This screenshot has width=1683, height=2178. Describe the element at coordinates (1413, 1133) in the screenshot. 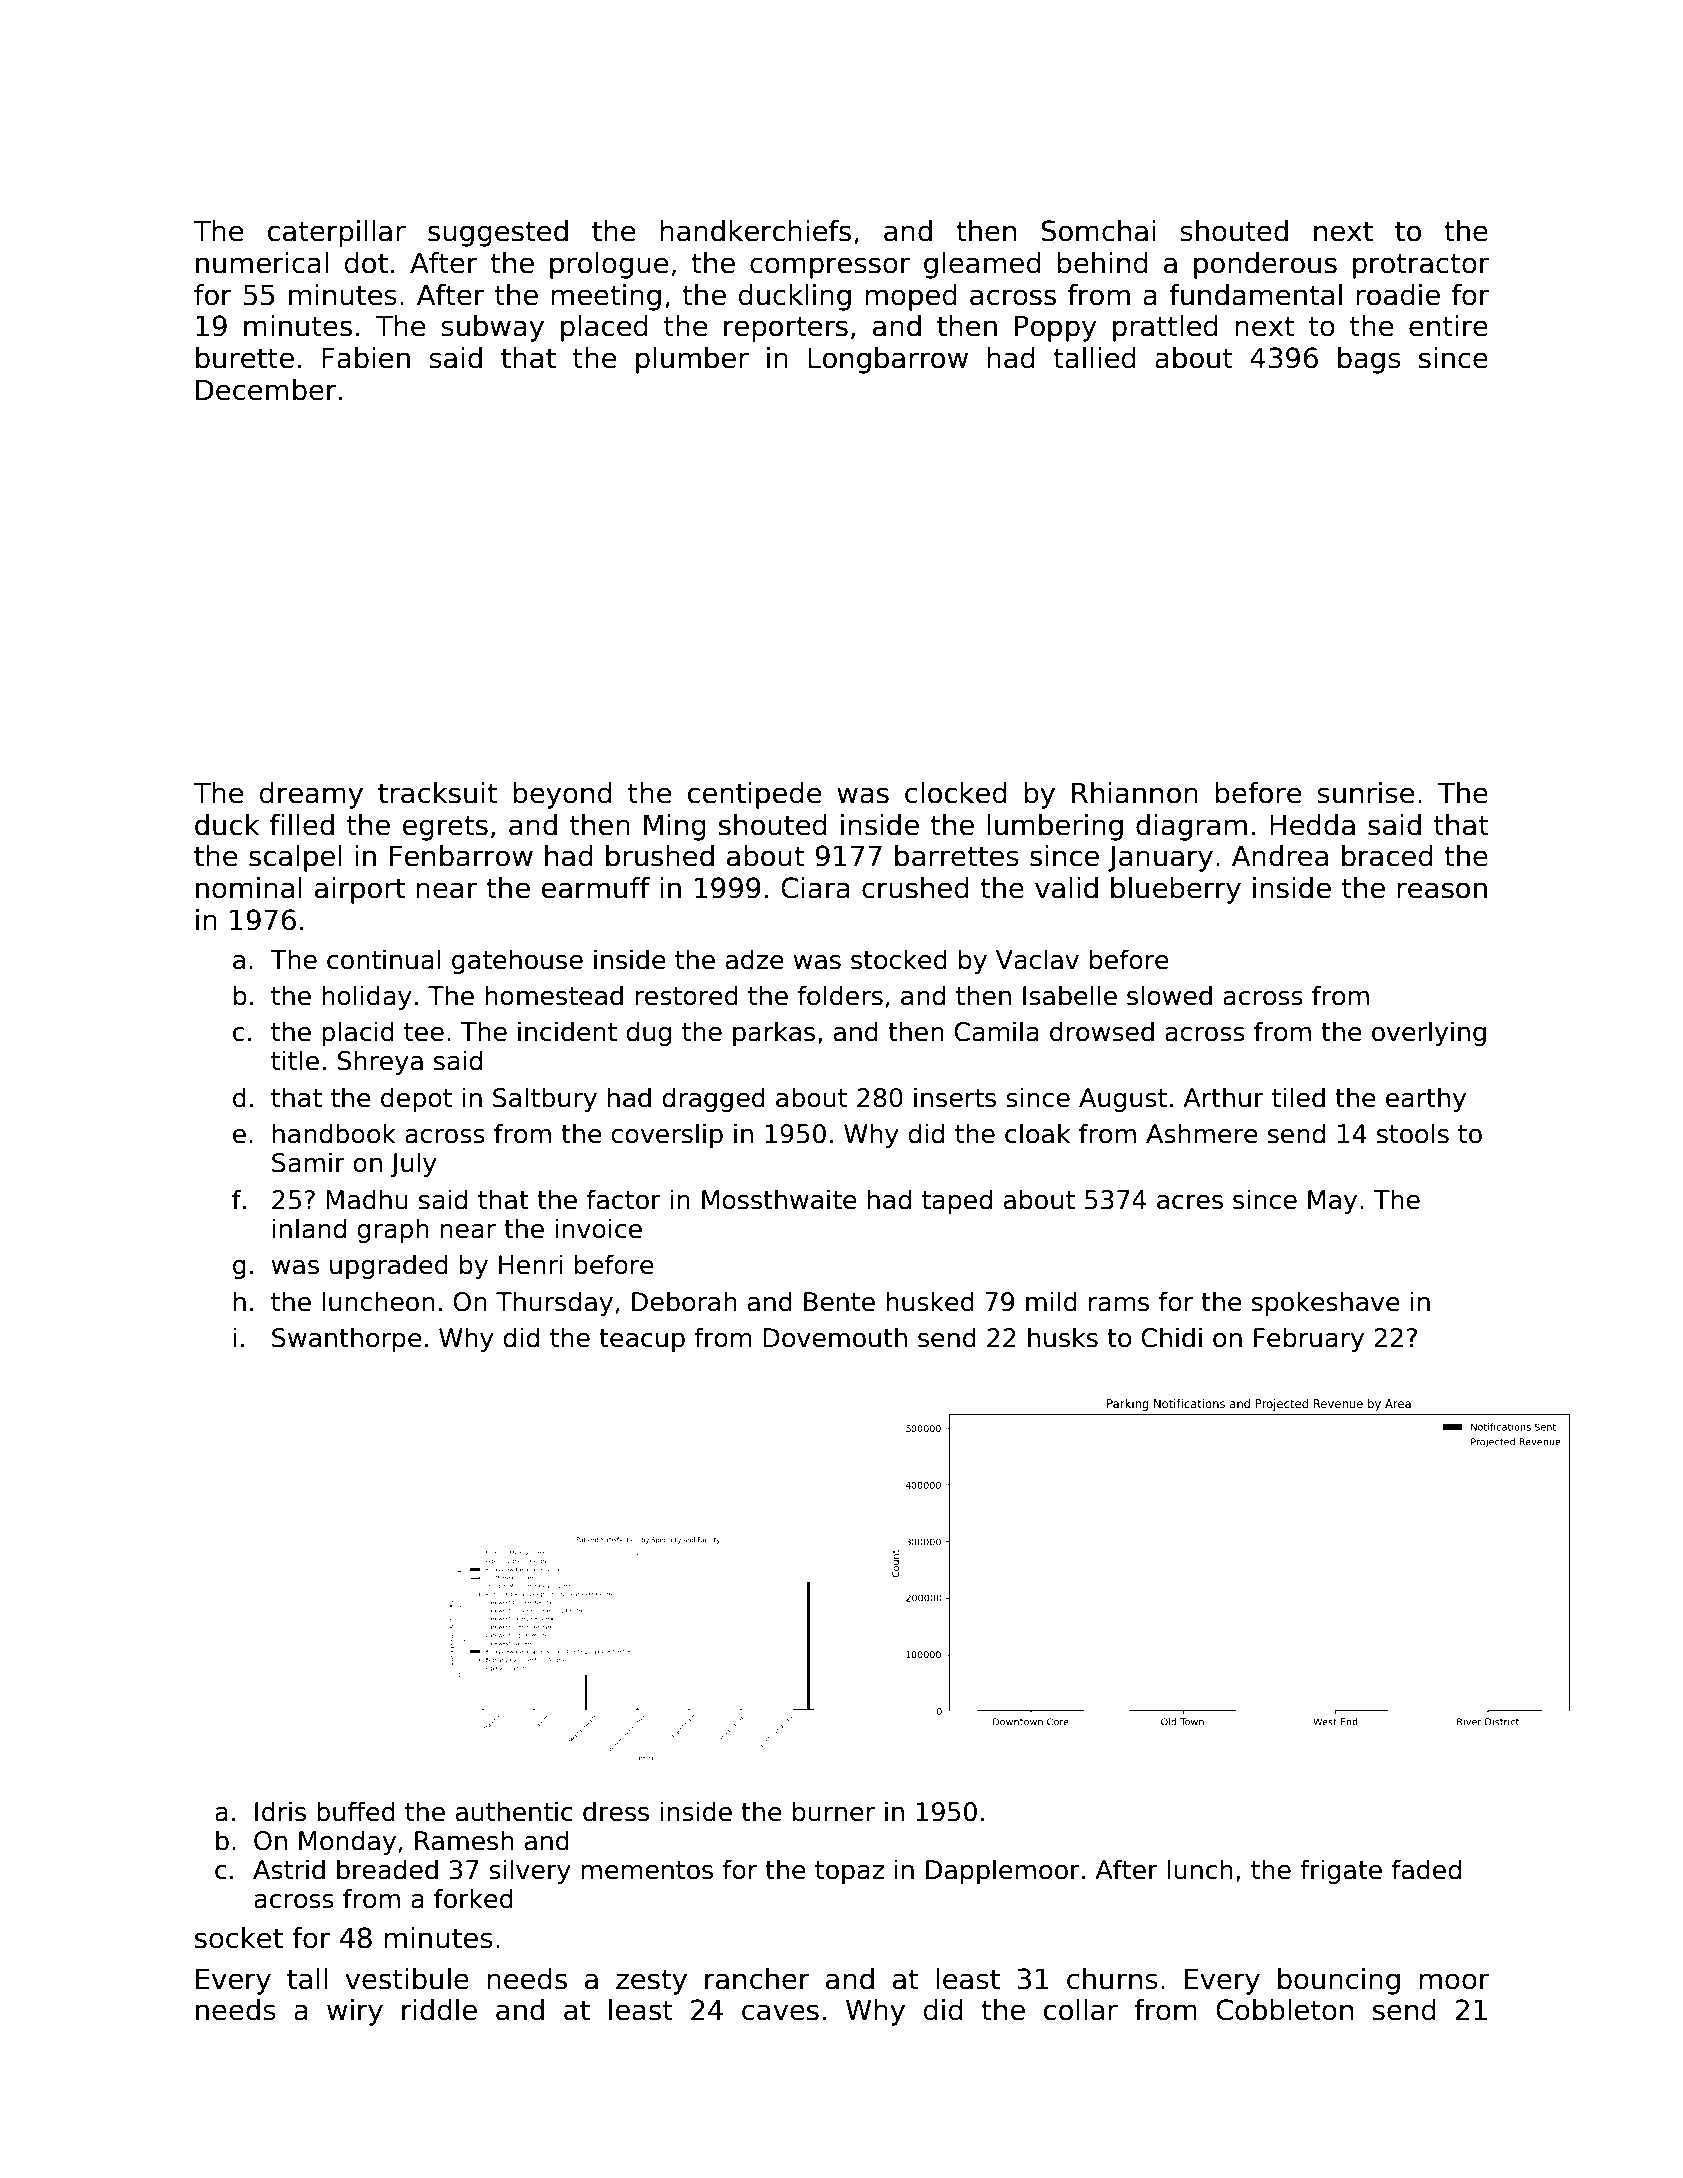

I see `stools` at that location.
